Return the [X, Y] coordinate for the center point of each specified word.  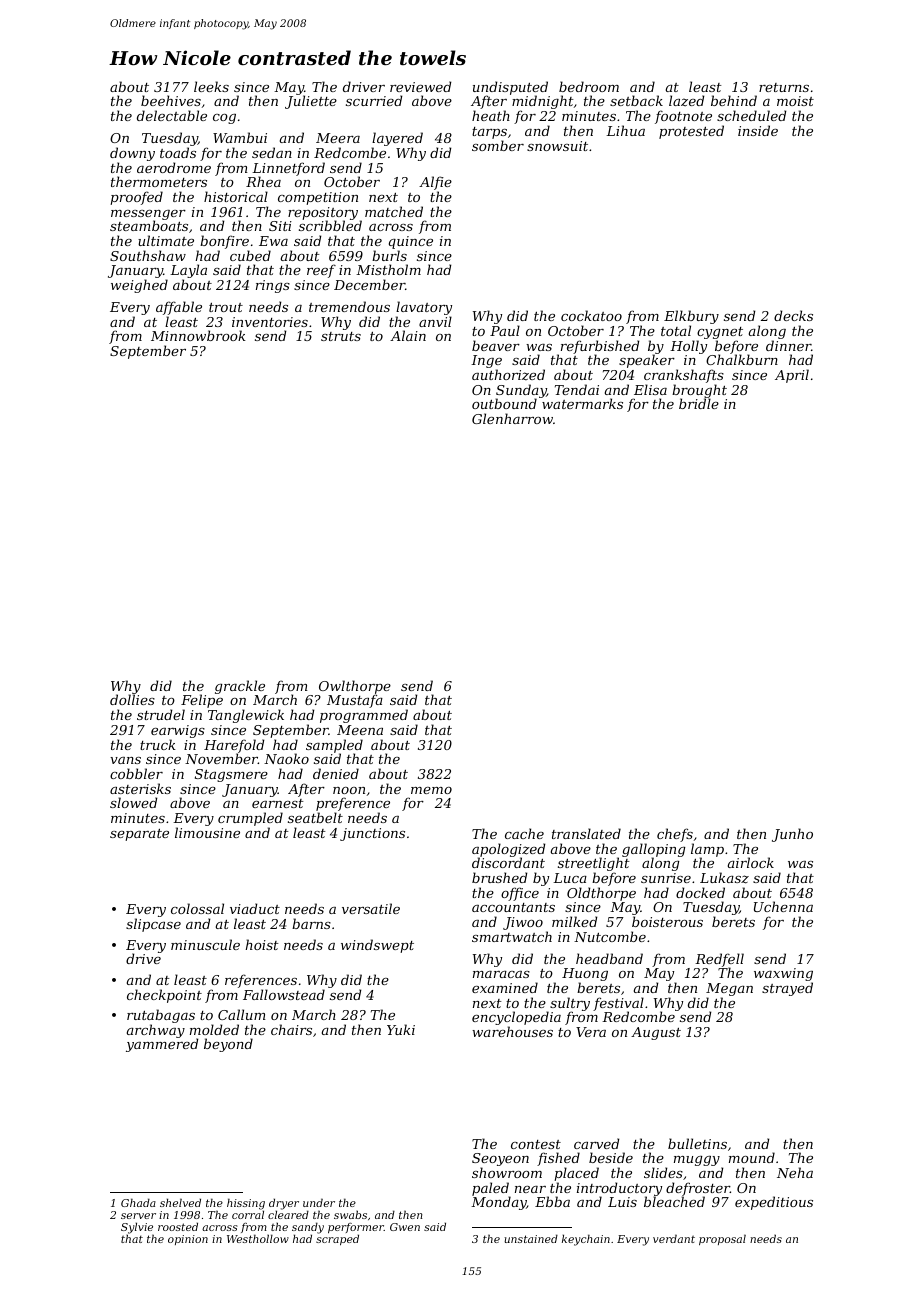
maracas [501, 974]
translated [586, 833]
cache [524, 833]
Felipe [202, 702]
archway [156, 1031]
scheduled [751, 115]
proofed [136, 198]
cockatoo [591, 315]
